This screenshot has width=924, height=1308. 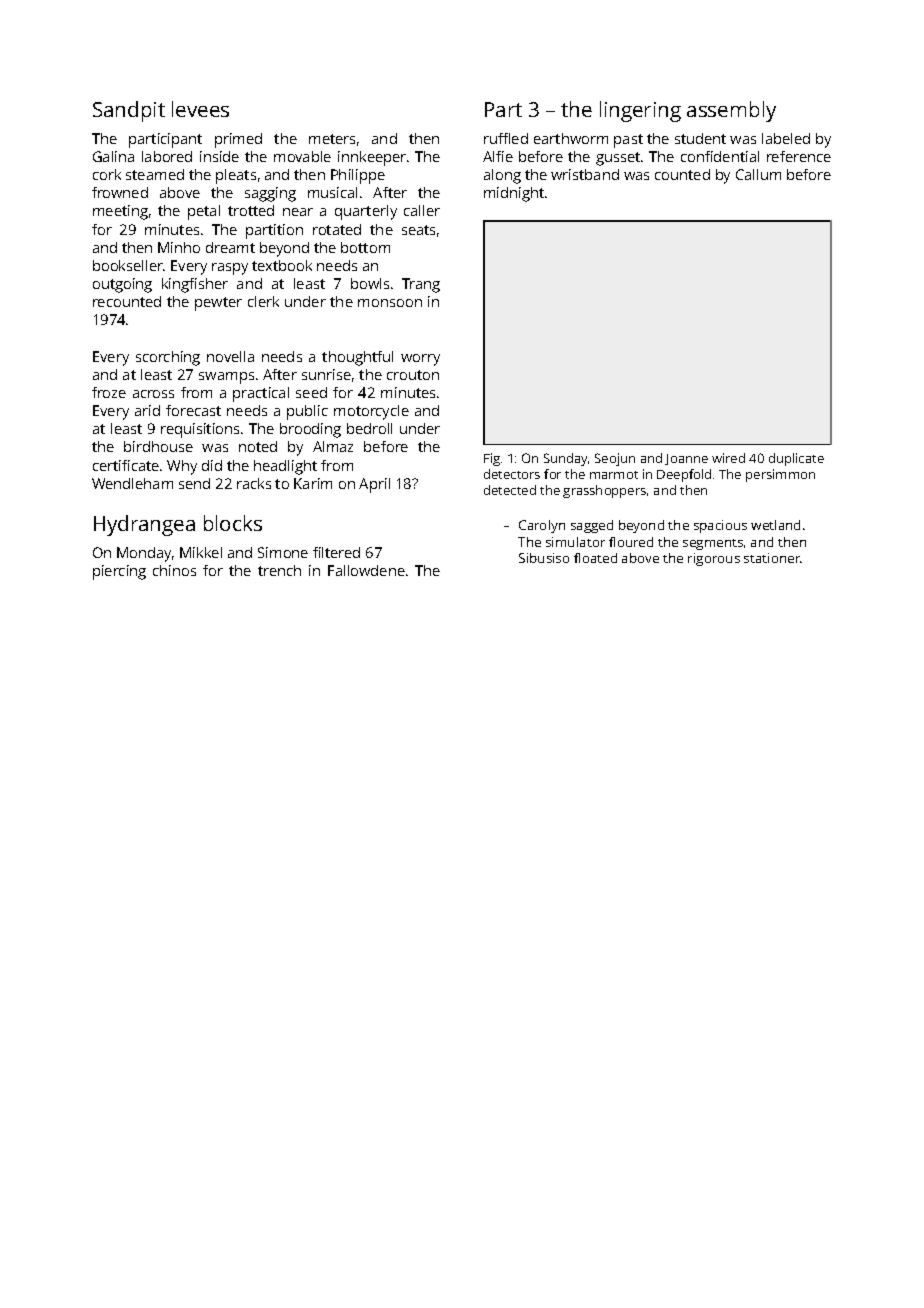 I want to click on certificate, so click(x=126, y=465).
